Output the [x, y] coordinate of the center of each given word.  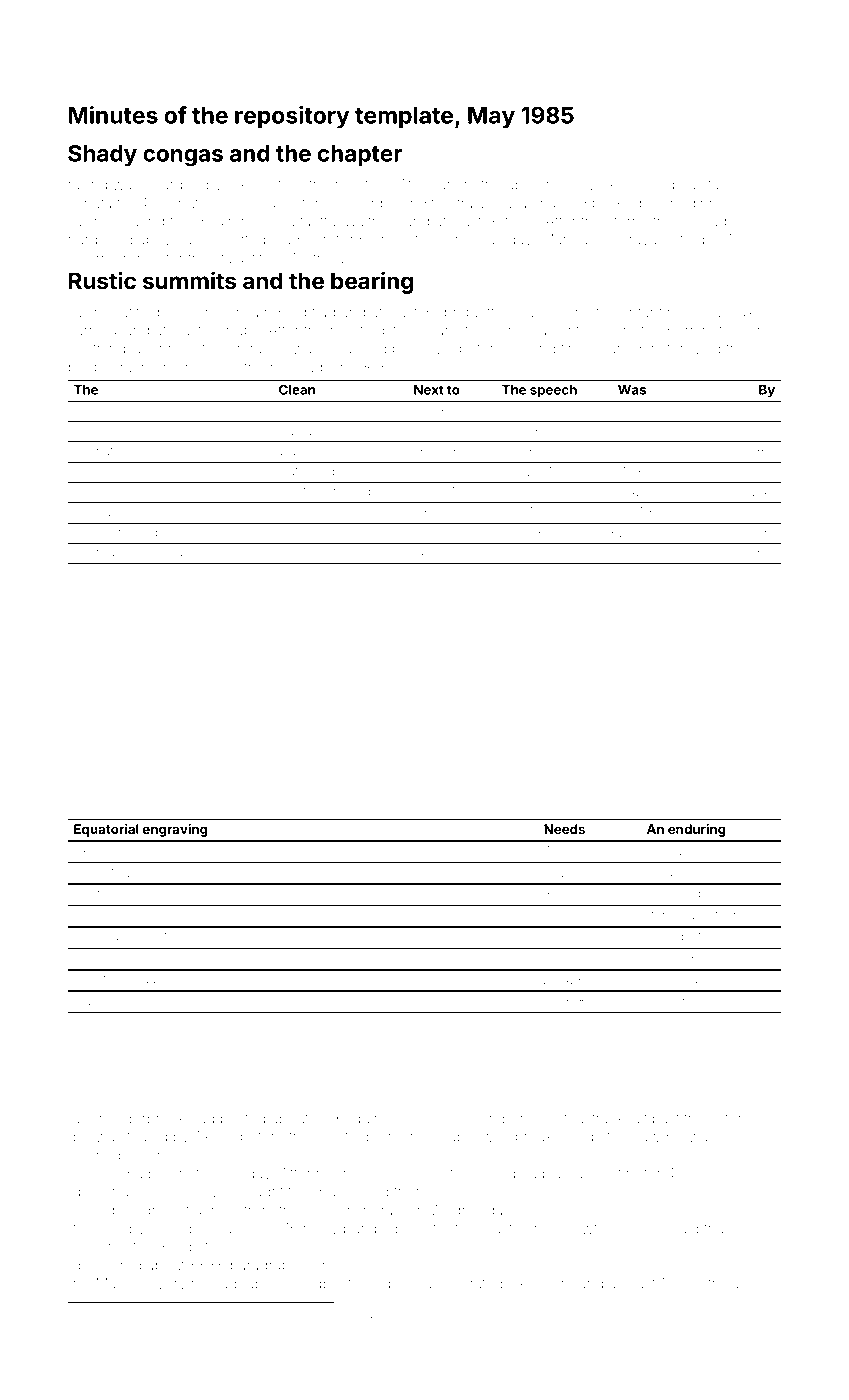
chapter [359, 155]
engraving [175, 830]
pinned [346, 1315]
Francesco [103, 1314]
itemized [692, 348]
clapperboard [674, 1315]
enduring [697, 830]
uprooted [344, 492]
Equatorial [106, 830]
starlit [718, 184]
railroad [169, 552]
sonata [90, 204]
